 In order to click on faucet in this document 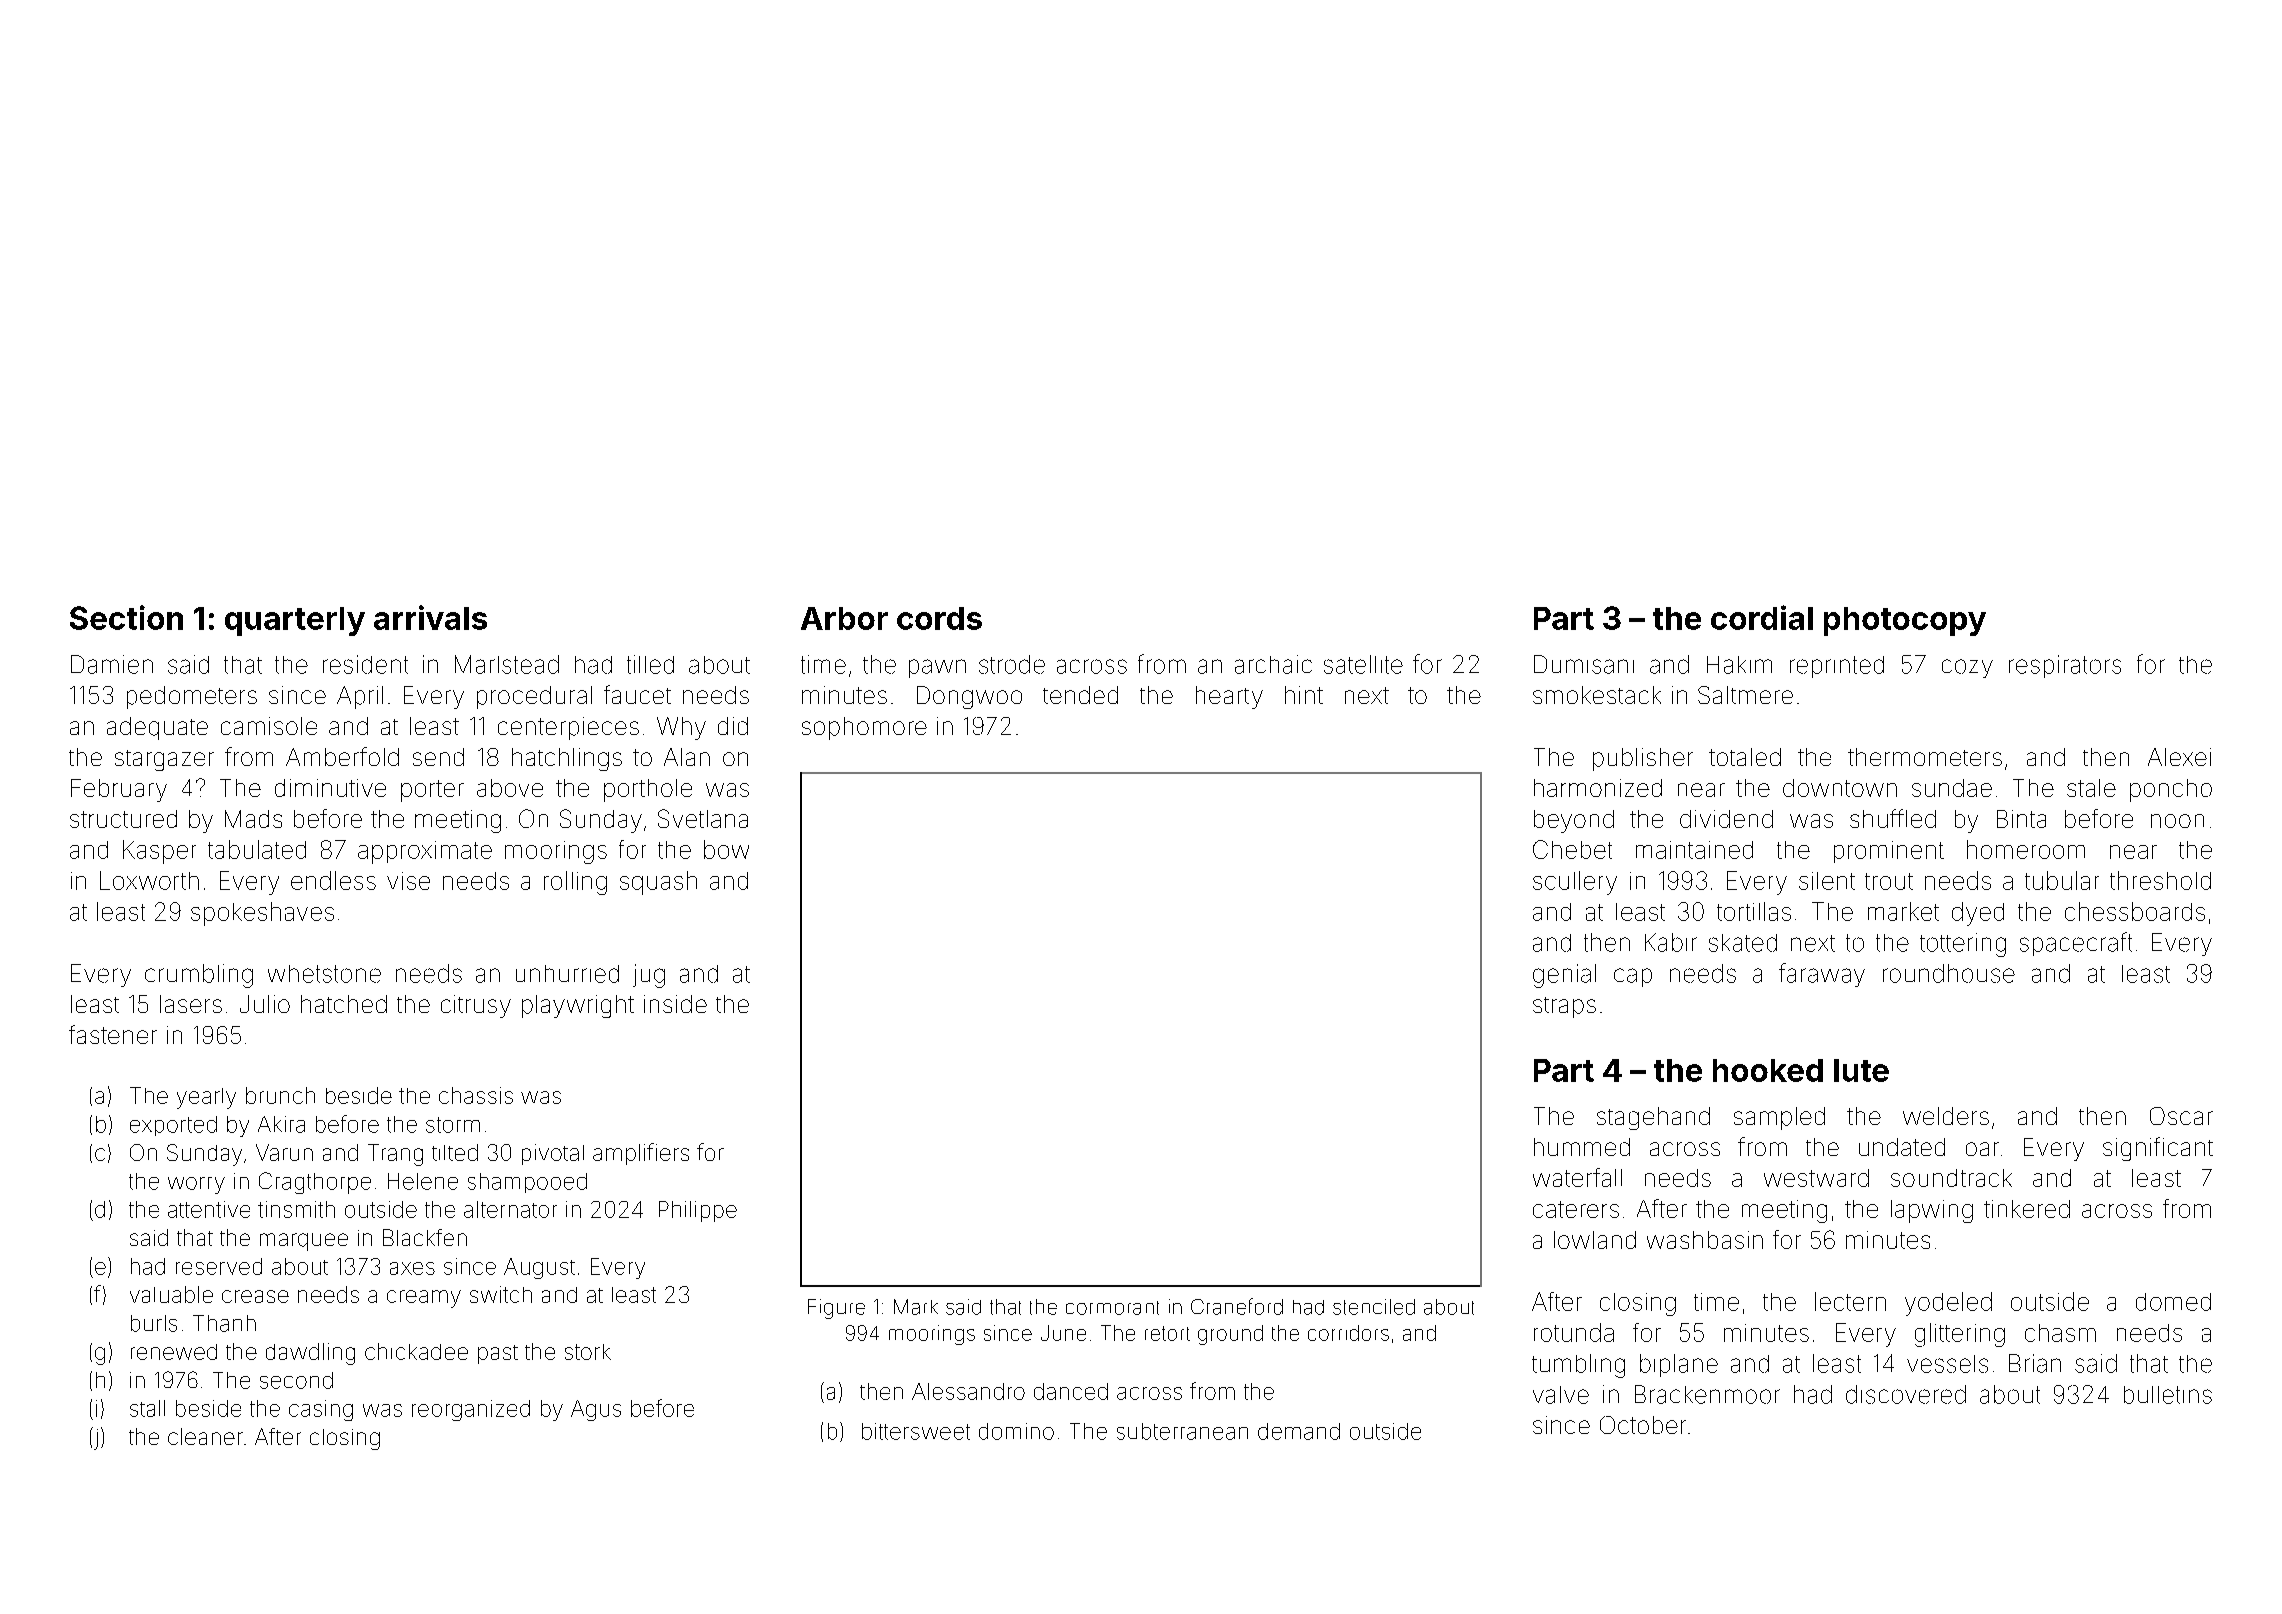, I will do `click(637, 694)`.
